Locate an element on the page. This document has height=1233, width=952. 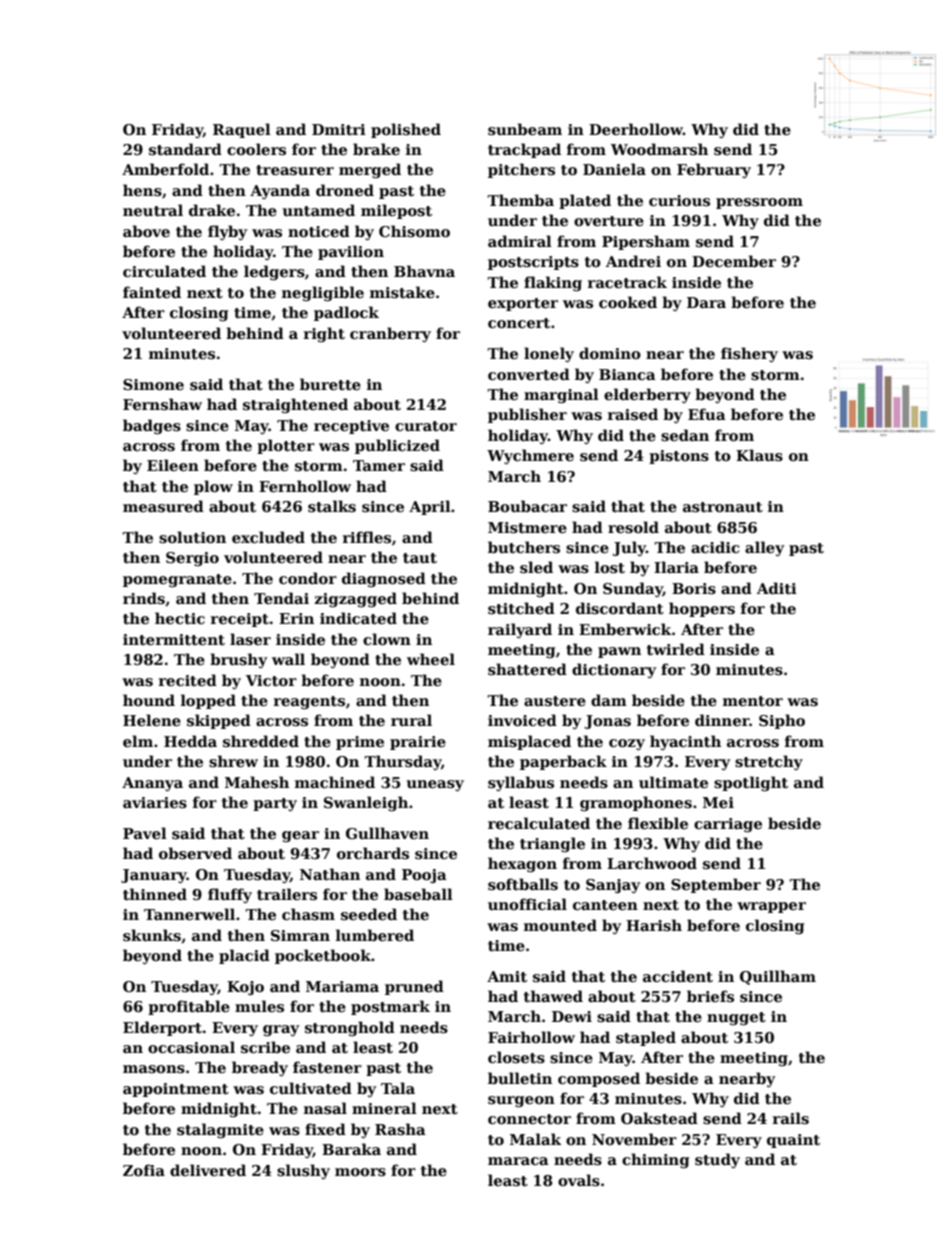
Simone is located at coordinates (153, 384).
